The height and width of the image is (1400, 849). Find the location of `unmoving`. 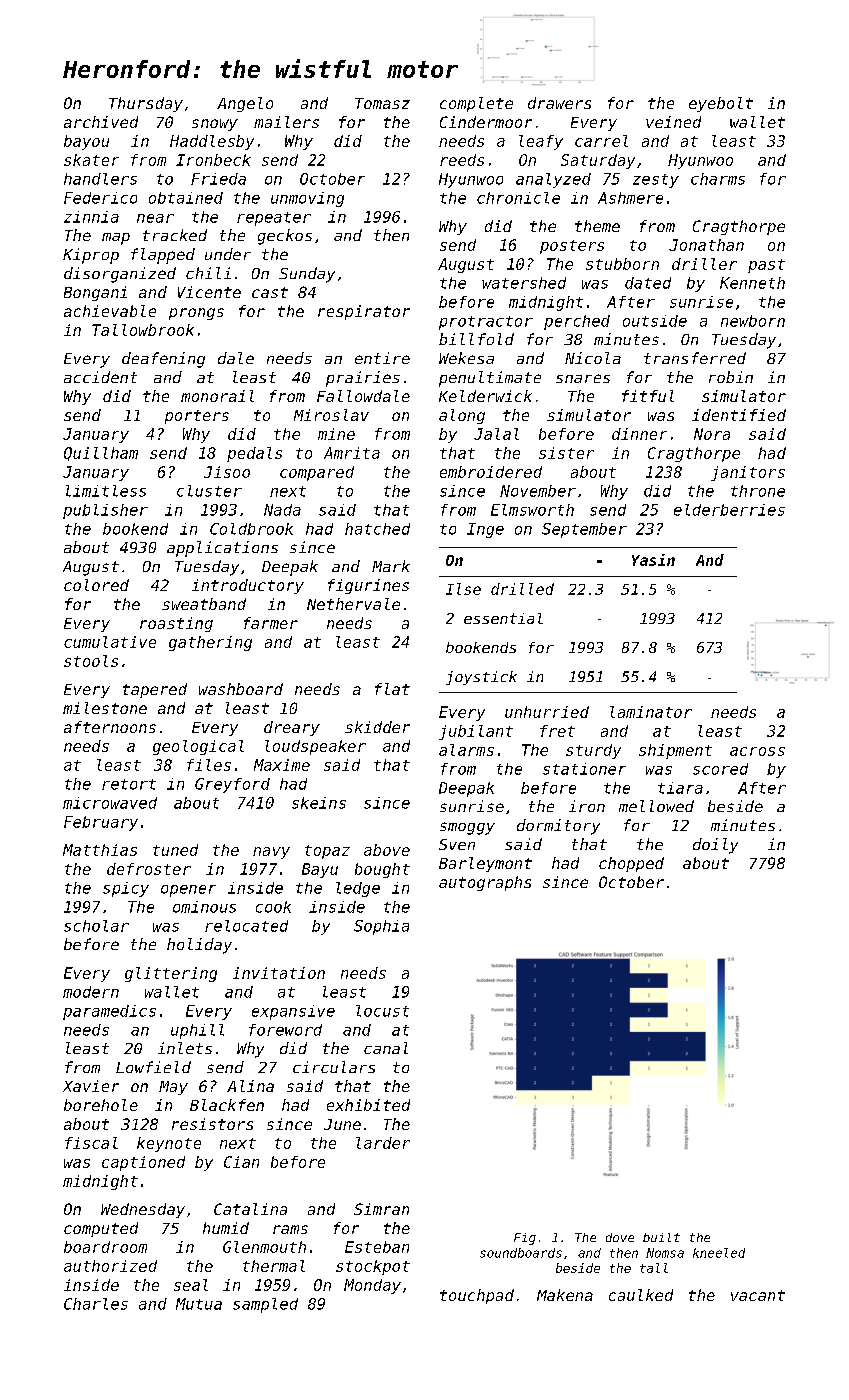

unmoving is located at coordinates (307, 199).
